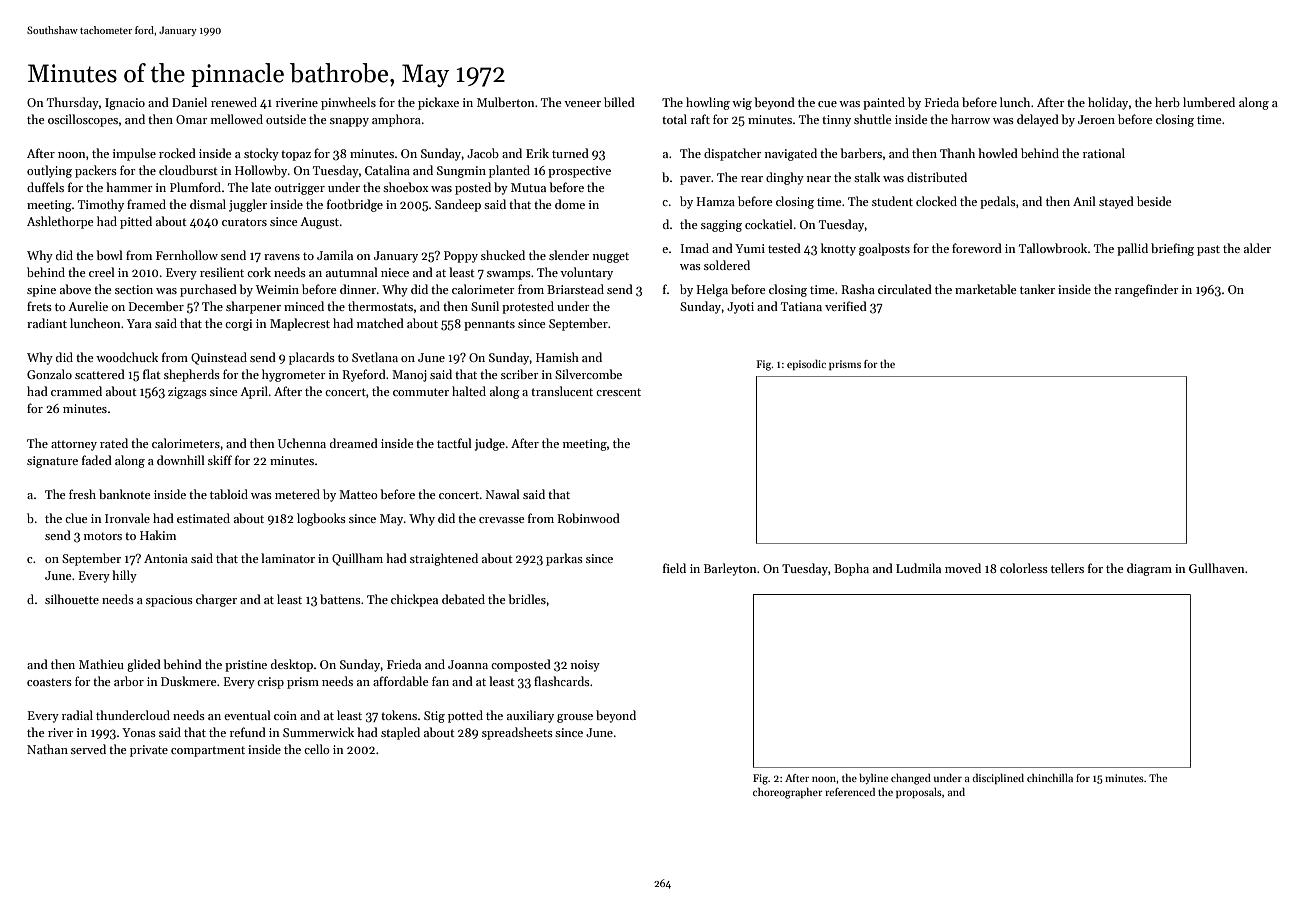 This image has height=924, width=1308. I want to click on moved, so click(963, 568).
